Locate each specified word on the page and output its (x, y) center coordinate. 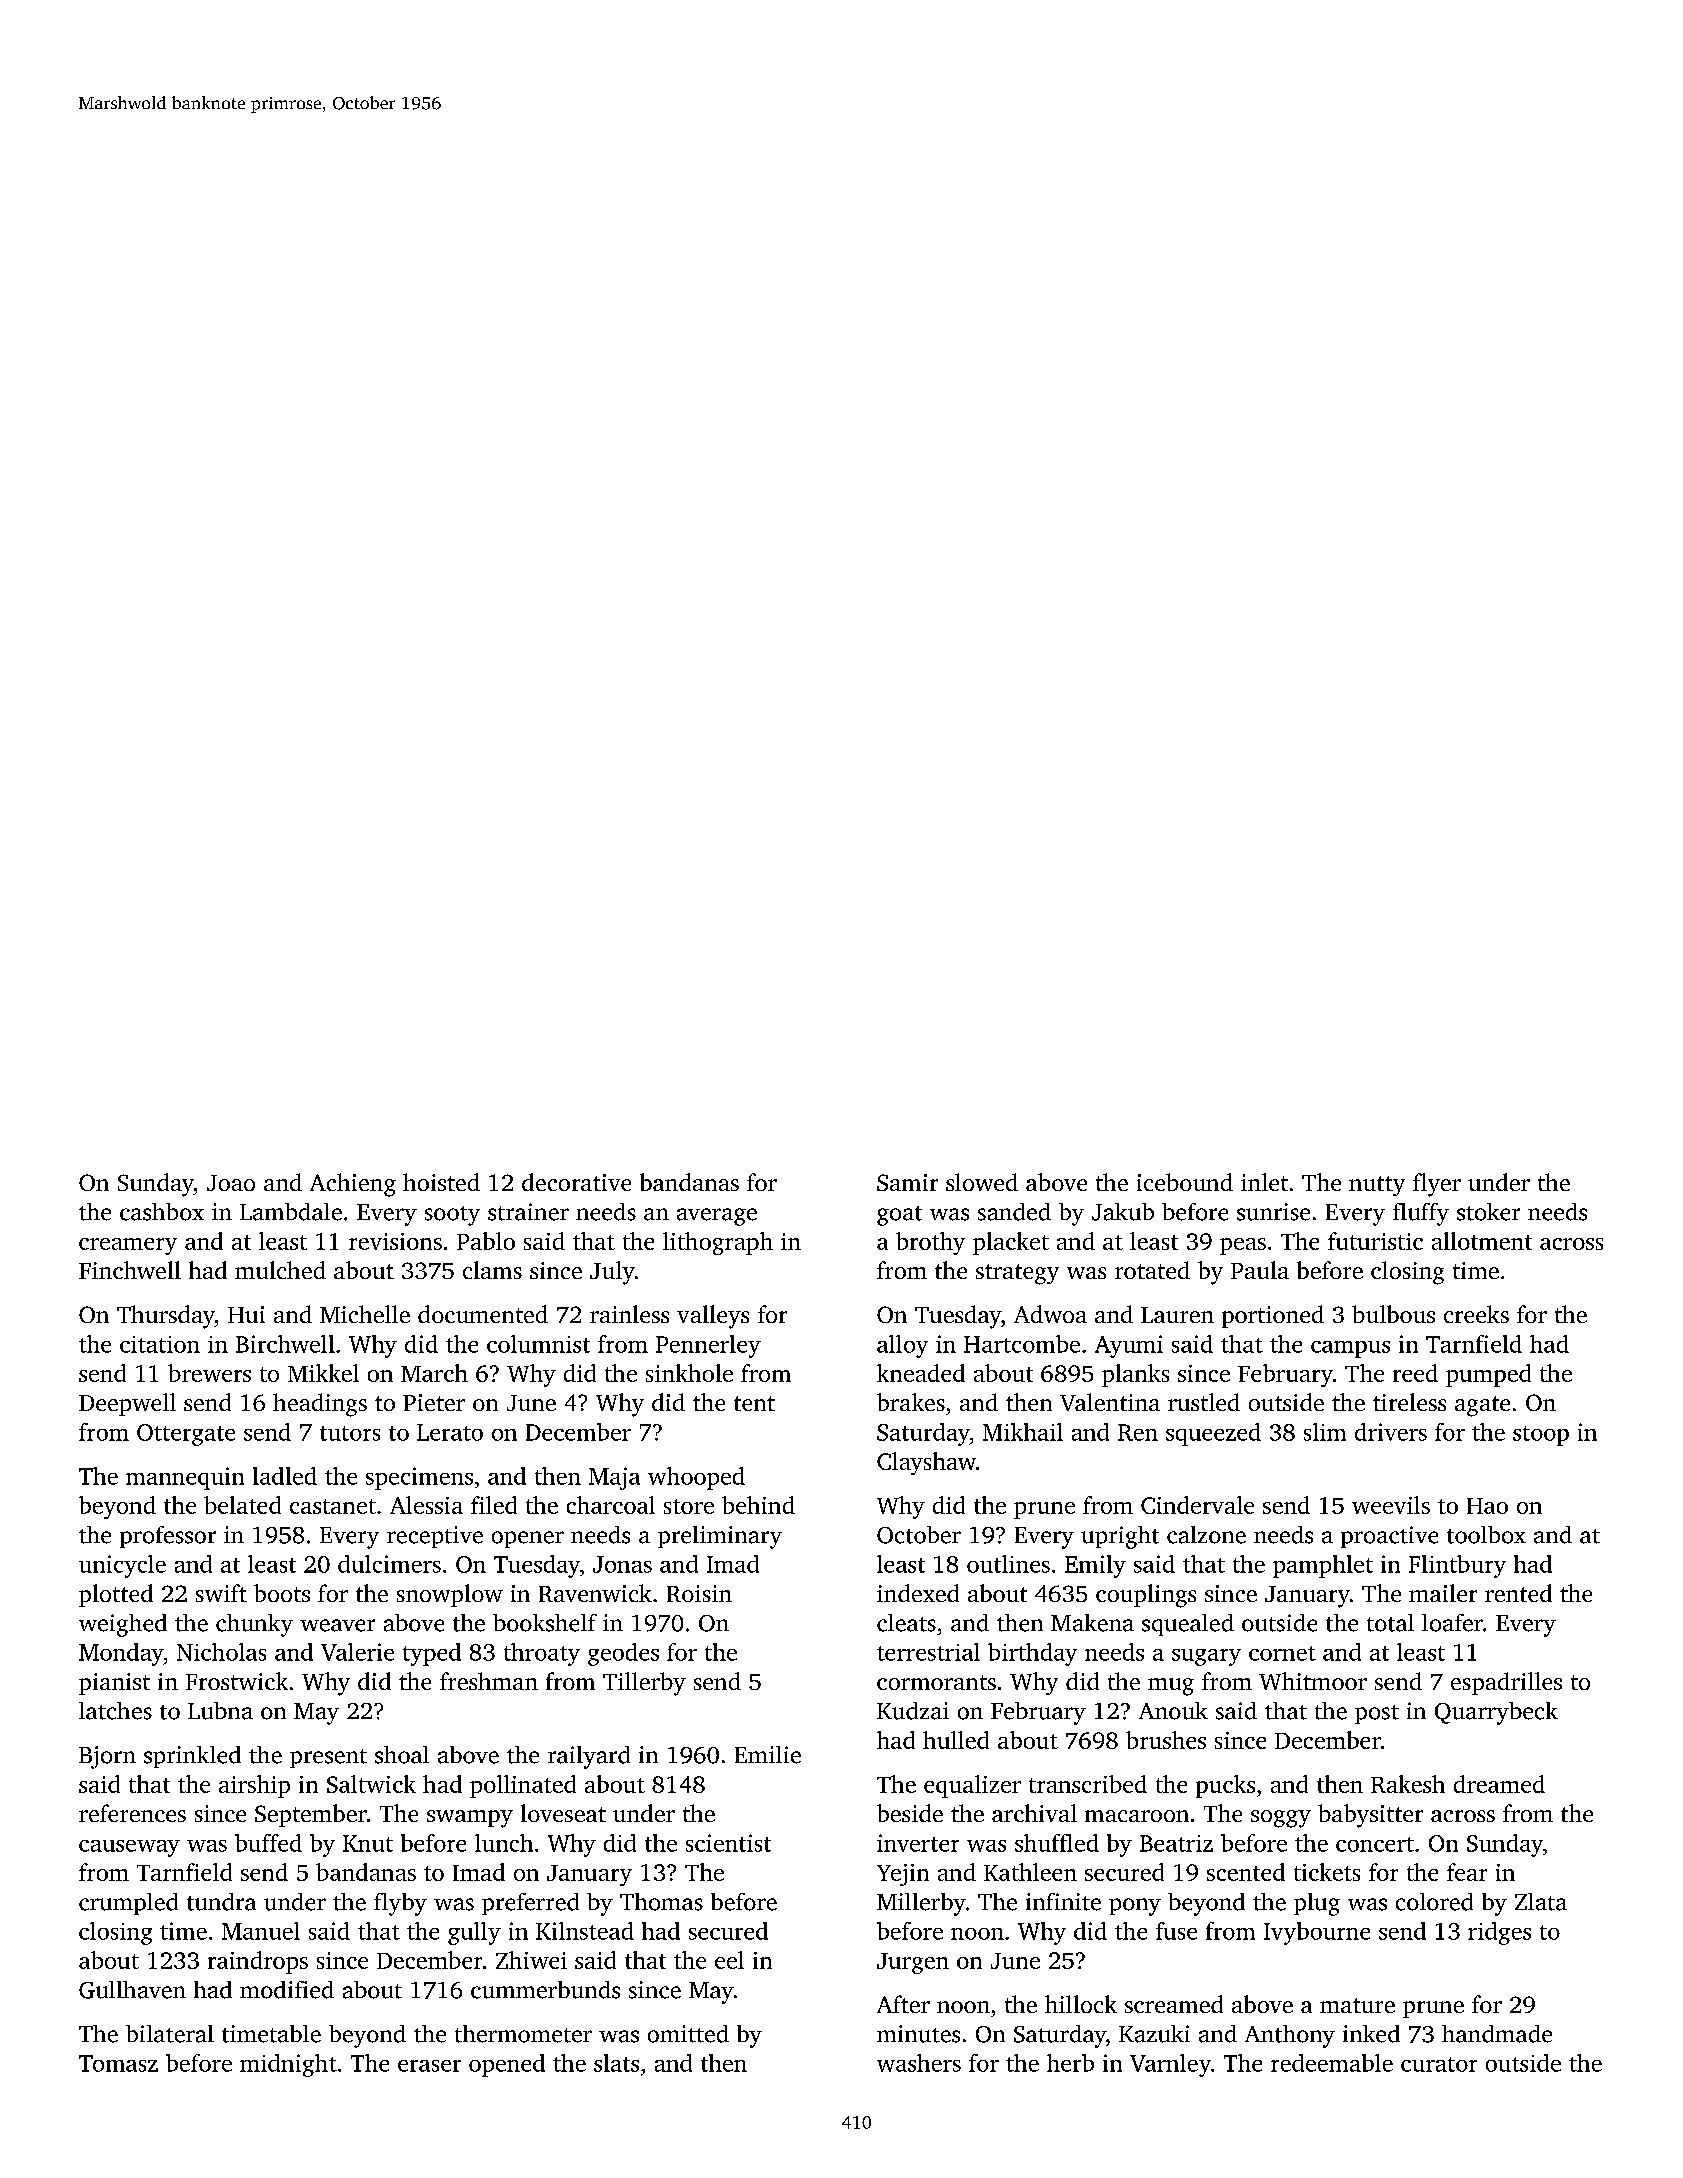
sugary (1206, 1657)
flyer (1437, 1185)
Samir (907, 1182)
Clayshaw (926, 1463)
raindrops (258, 1962)
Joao (231, 1183)
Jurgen (913, 1963)
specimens (419, 1478)
